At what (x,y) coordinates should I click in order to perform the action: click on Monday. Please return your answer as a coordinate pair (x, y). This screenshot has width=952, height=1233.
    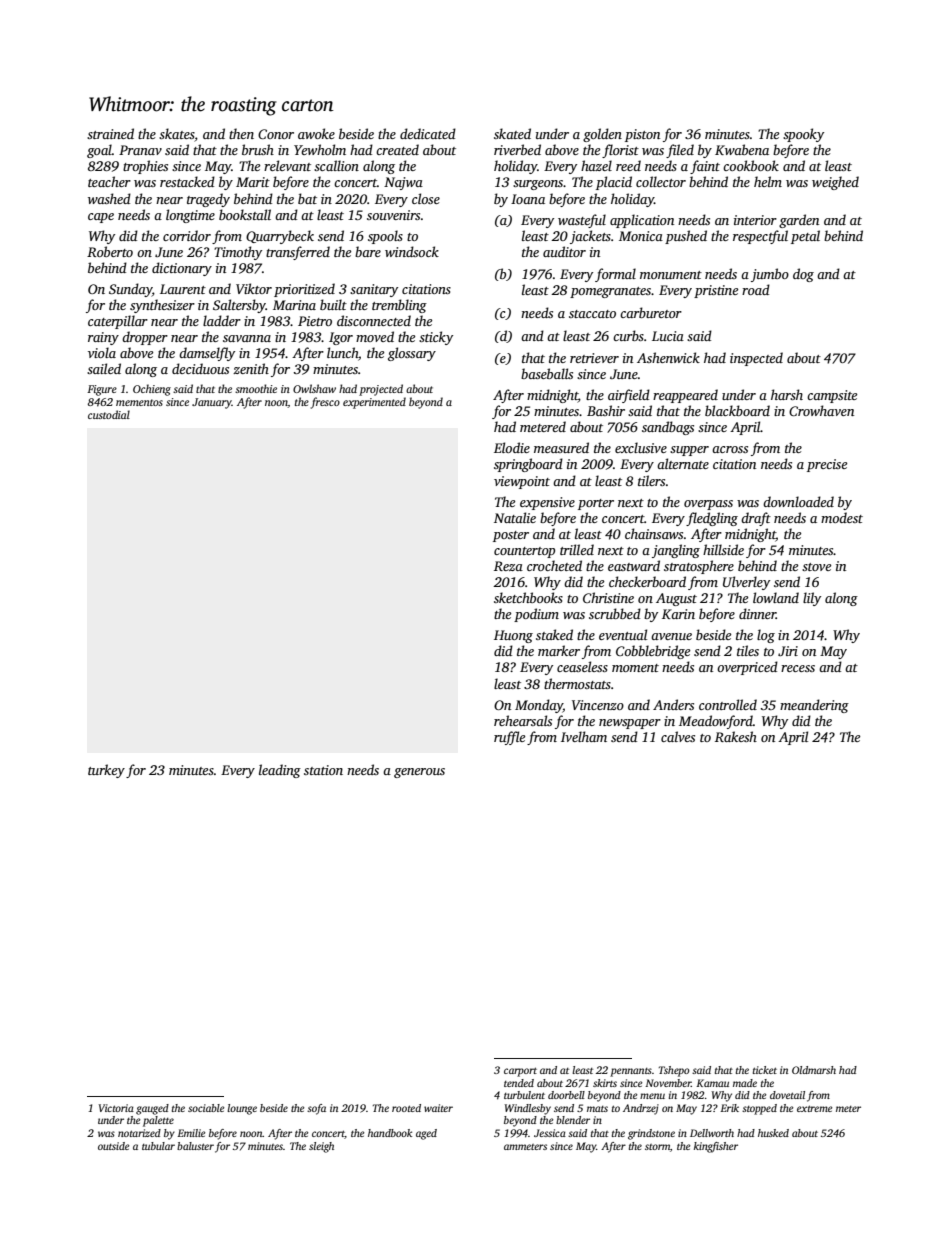
    Looking at the image, I should click on (539, 706).
